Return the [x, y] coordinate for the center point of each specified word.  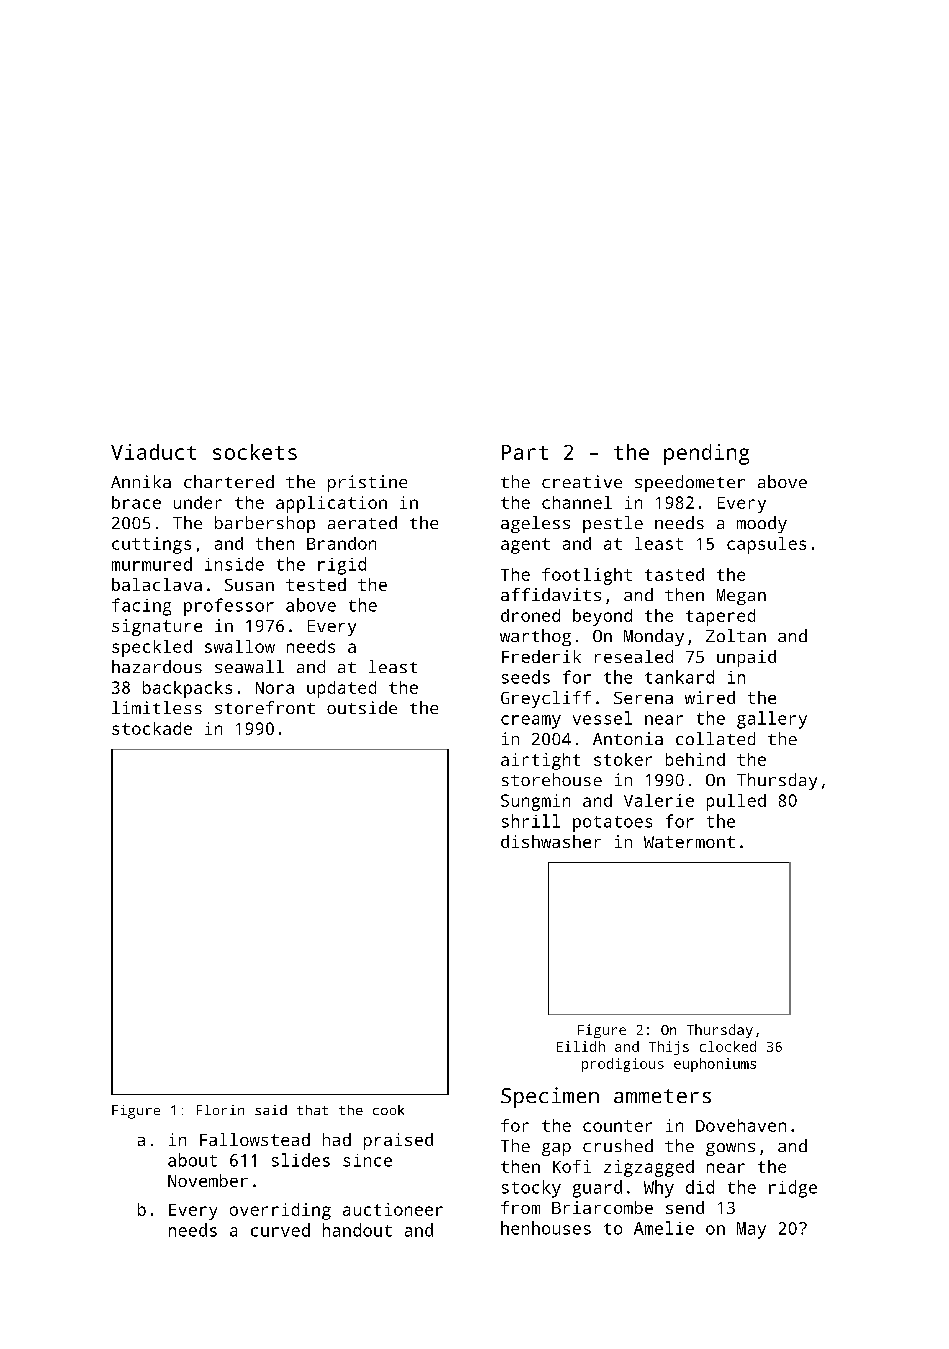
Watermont [689, 842]
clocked [728, 1046]
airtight [540, 761]
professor [229, 607]
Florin [220, 1110]
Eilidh [581, 1046]
